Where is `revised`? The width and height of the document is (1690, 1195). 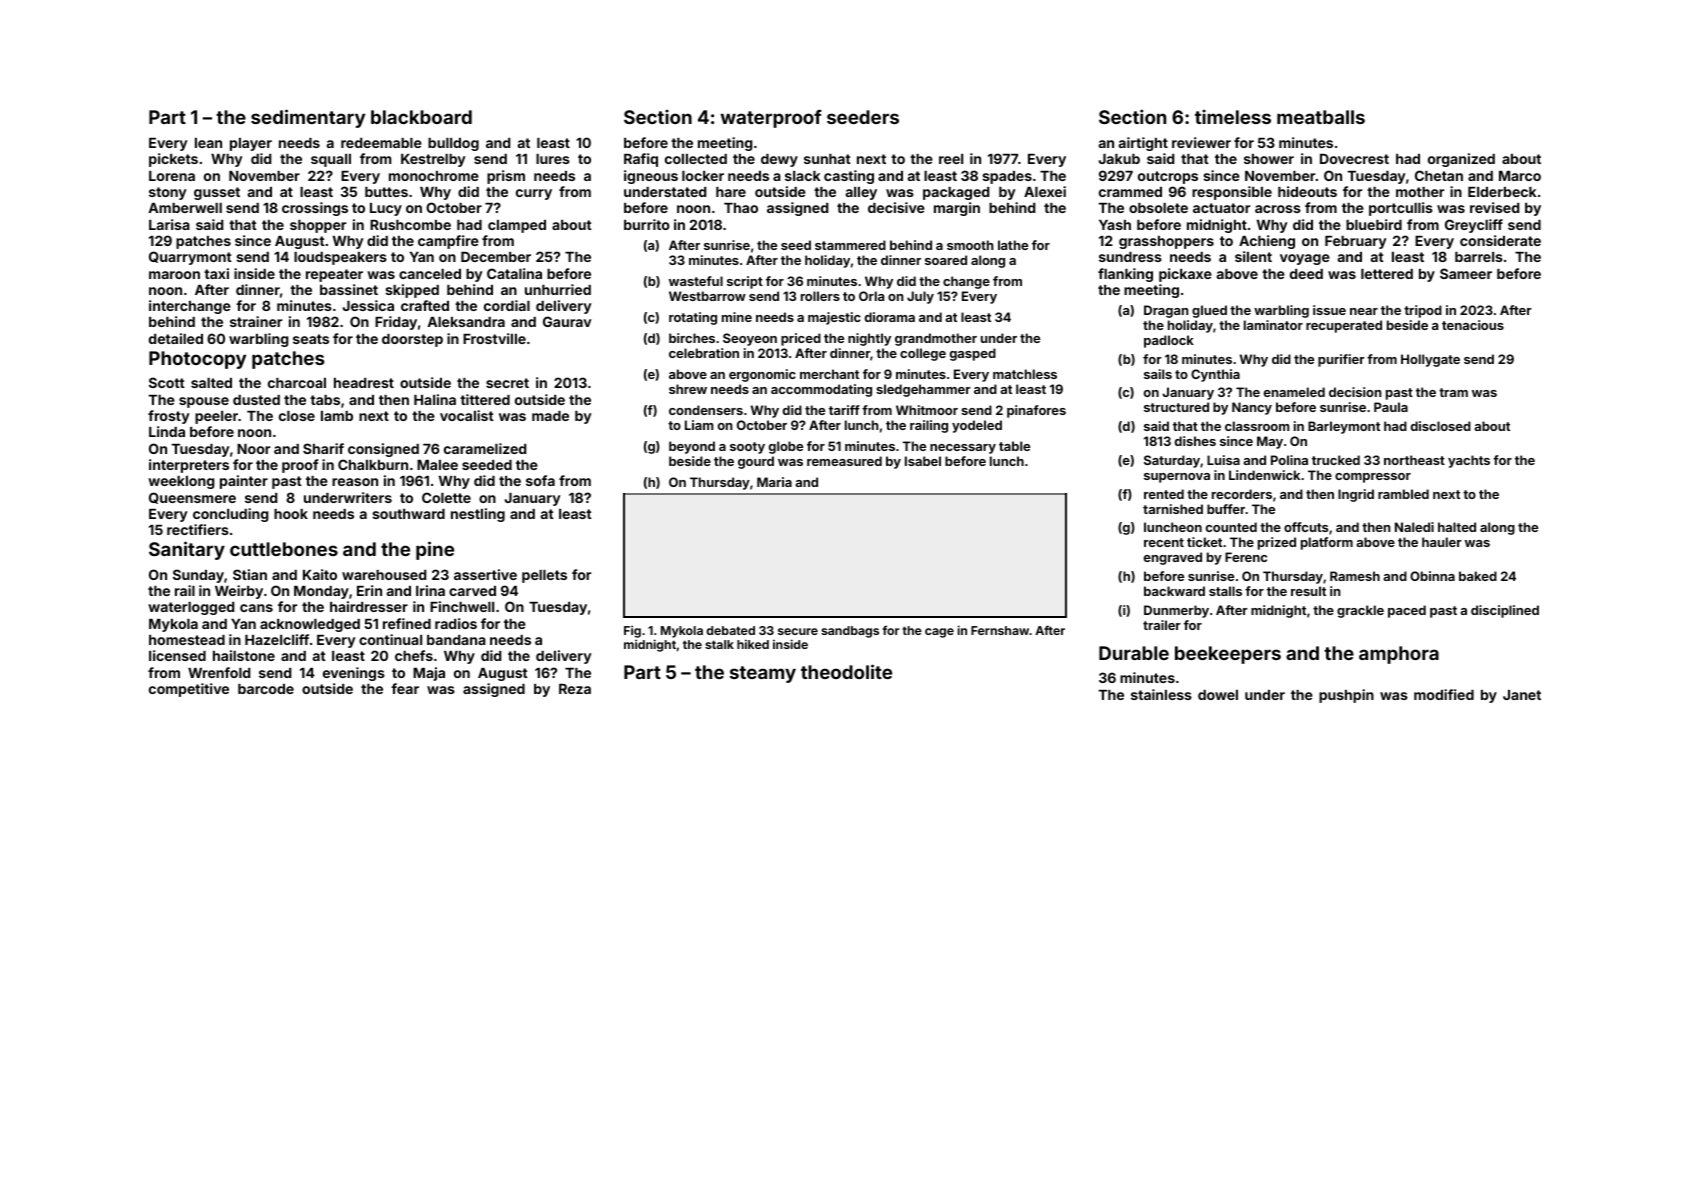 revised is located at coordinates (1494, 207).
